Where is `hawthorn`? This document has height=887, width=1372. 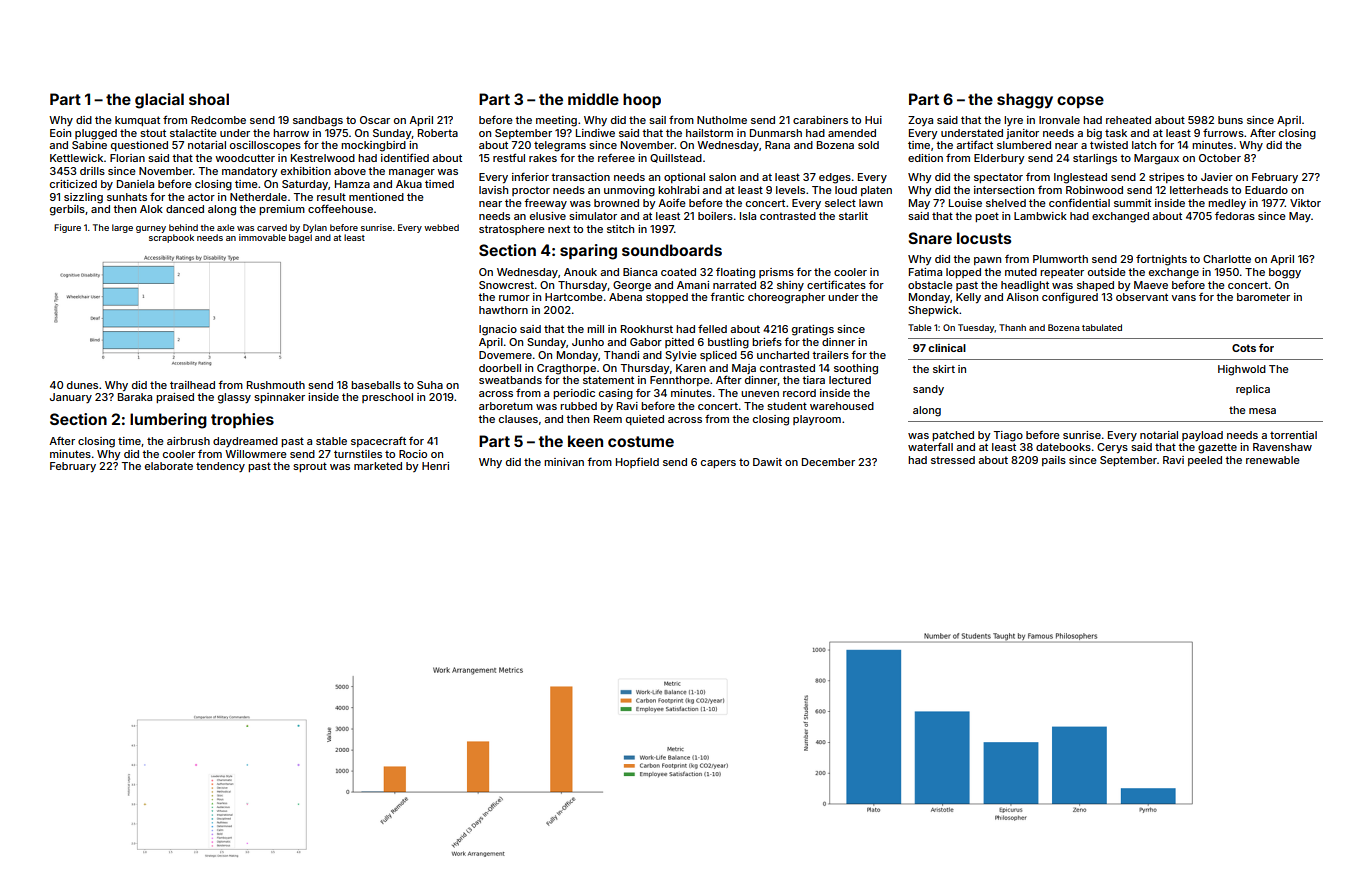
hawthorn is located at coordinates (503, 310).
